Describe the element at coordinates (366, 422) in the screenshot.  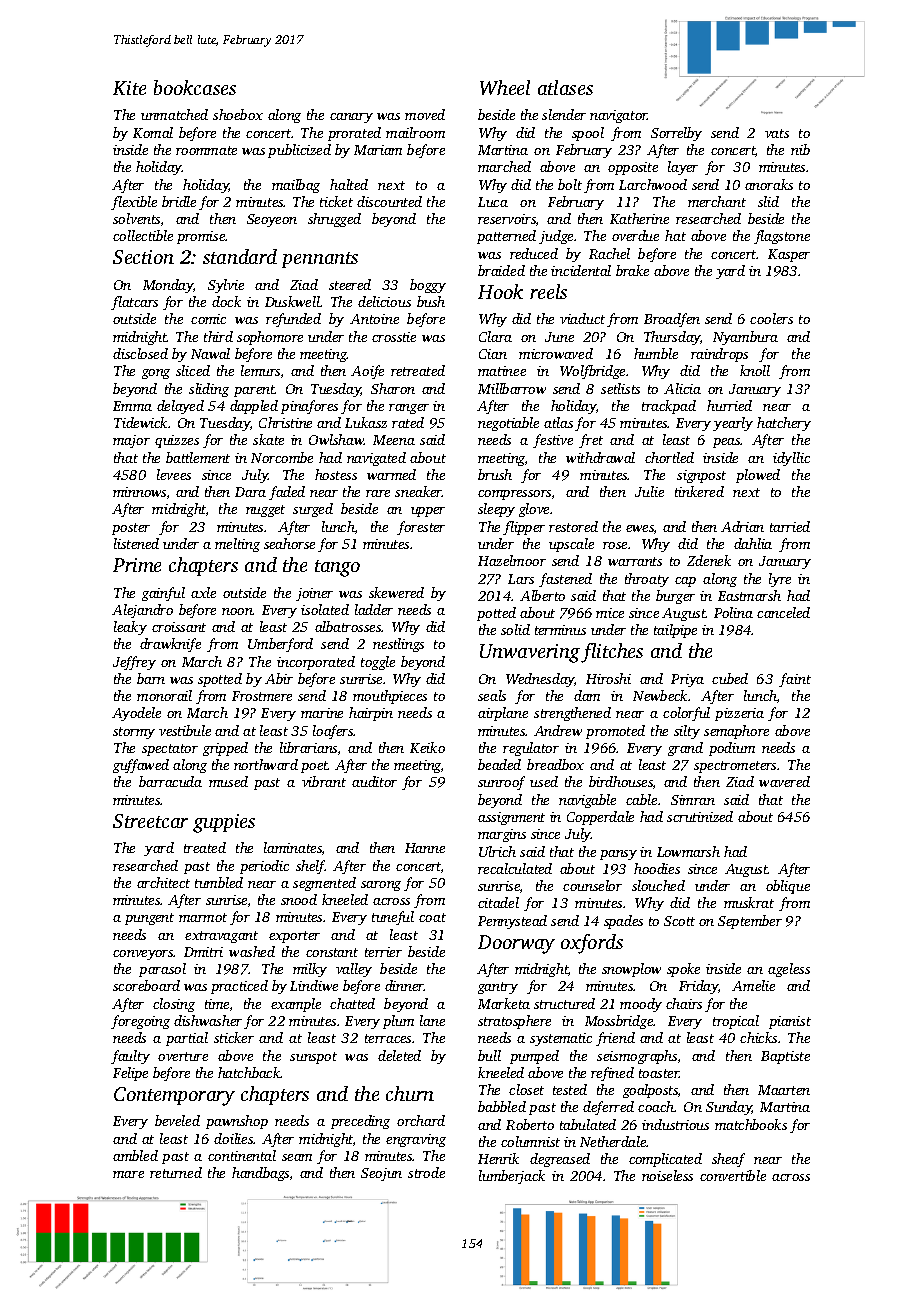
I see `Lukasz` at that location.
